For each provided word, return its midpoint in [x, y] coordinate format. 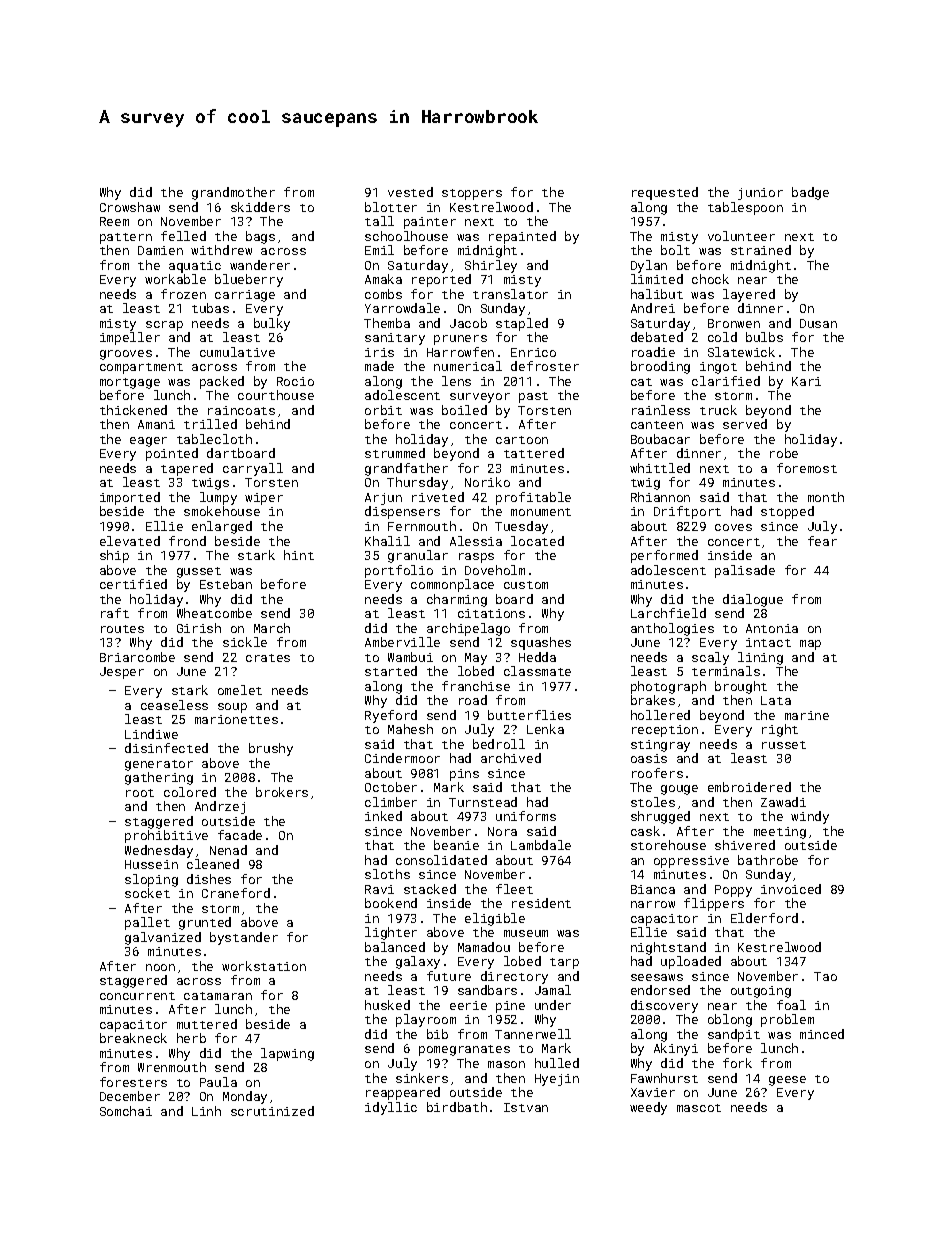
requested [665, 193]
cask [645, 831]
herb [191, 1038]
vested [410, 192]
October [391, 787]
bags [260, 237]
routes [122, 629]
